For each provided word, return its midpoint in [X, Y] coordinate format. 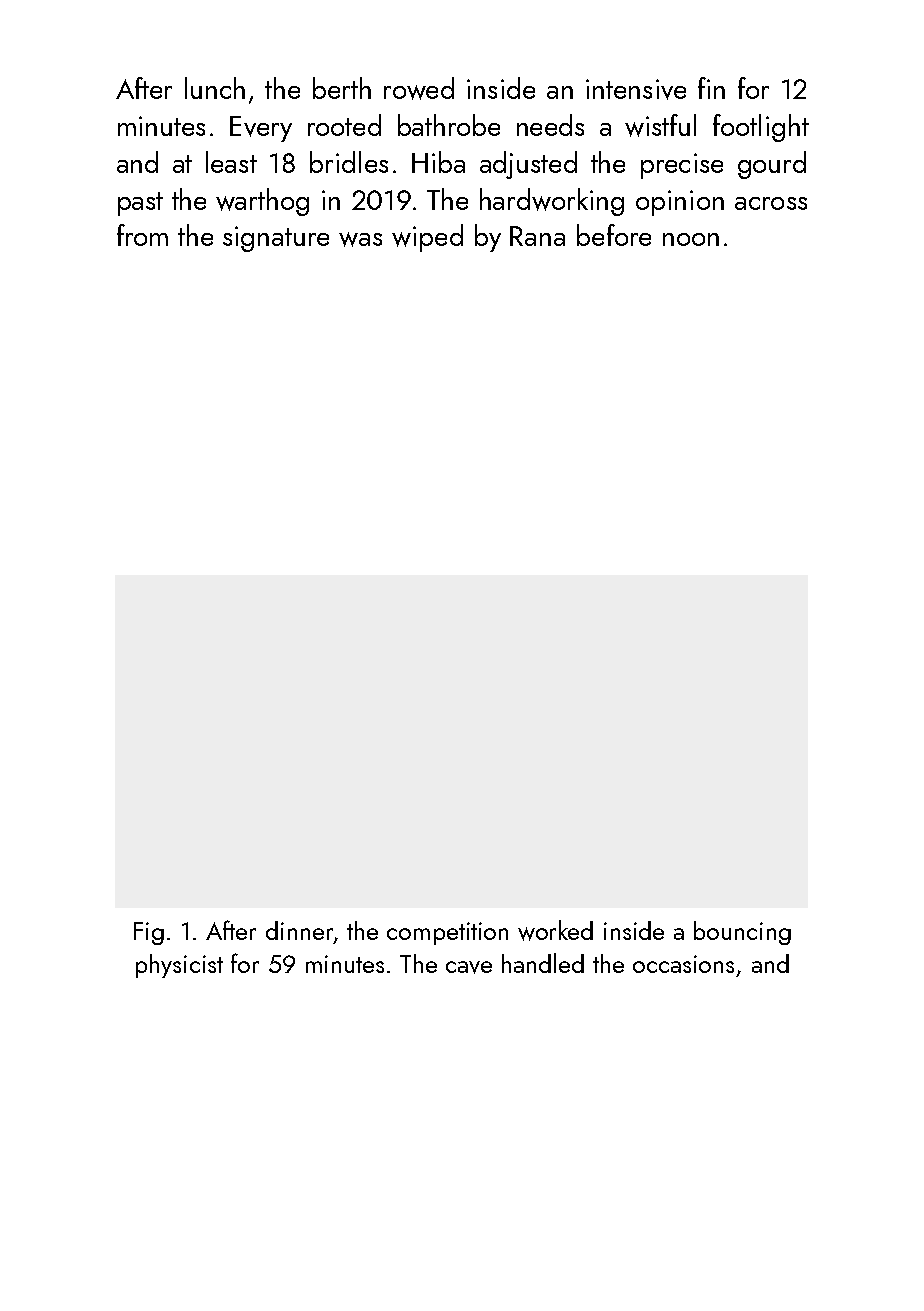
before [614, 235]
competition [447, 933]
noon [691, 239]
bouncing [742, 933]
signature [276, 239]
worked [555, 930]
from [142, 235]
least [231, 162]
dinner [299, 930]
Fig [149, 933]
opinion [680, 203]
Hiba [438, 162]
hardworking [552, 202]
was [360, 239]
